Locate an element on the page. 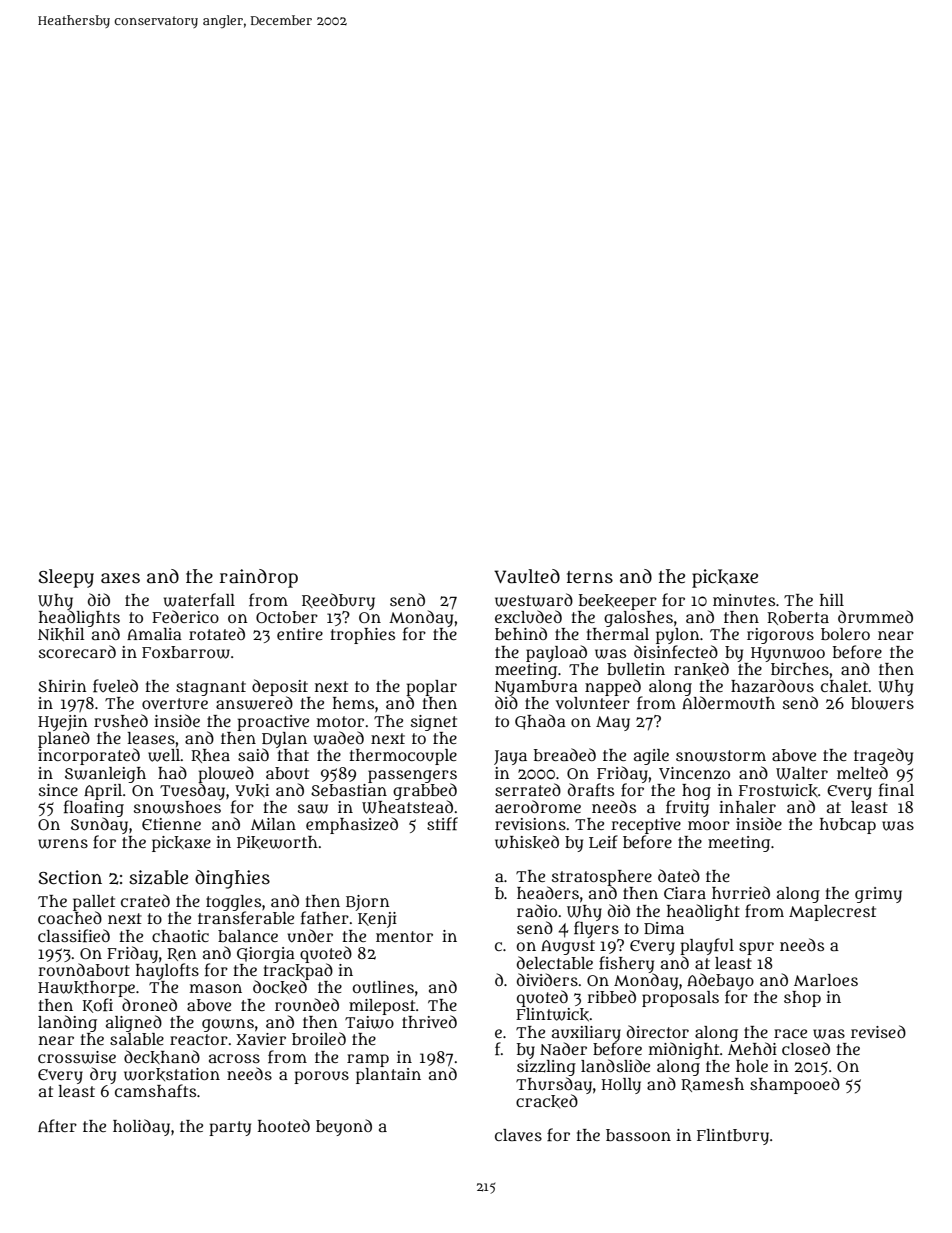 Image resolution: width=952 pixels, height=1233 pixels. Foxbarrow is located at coordinates (186, 652).
